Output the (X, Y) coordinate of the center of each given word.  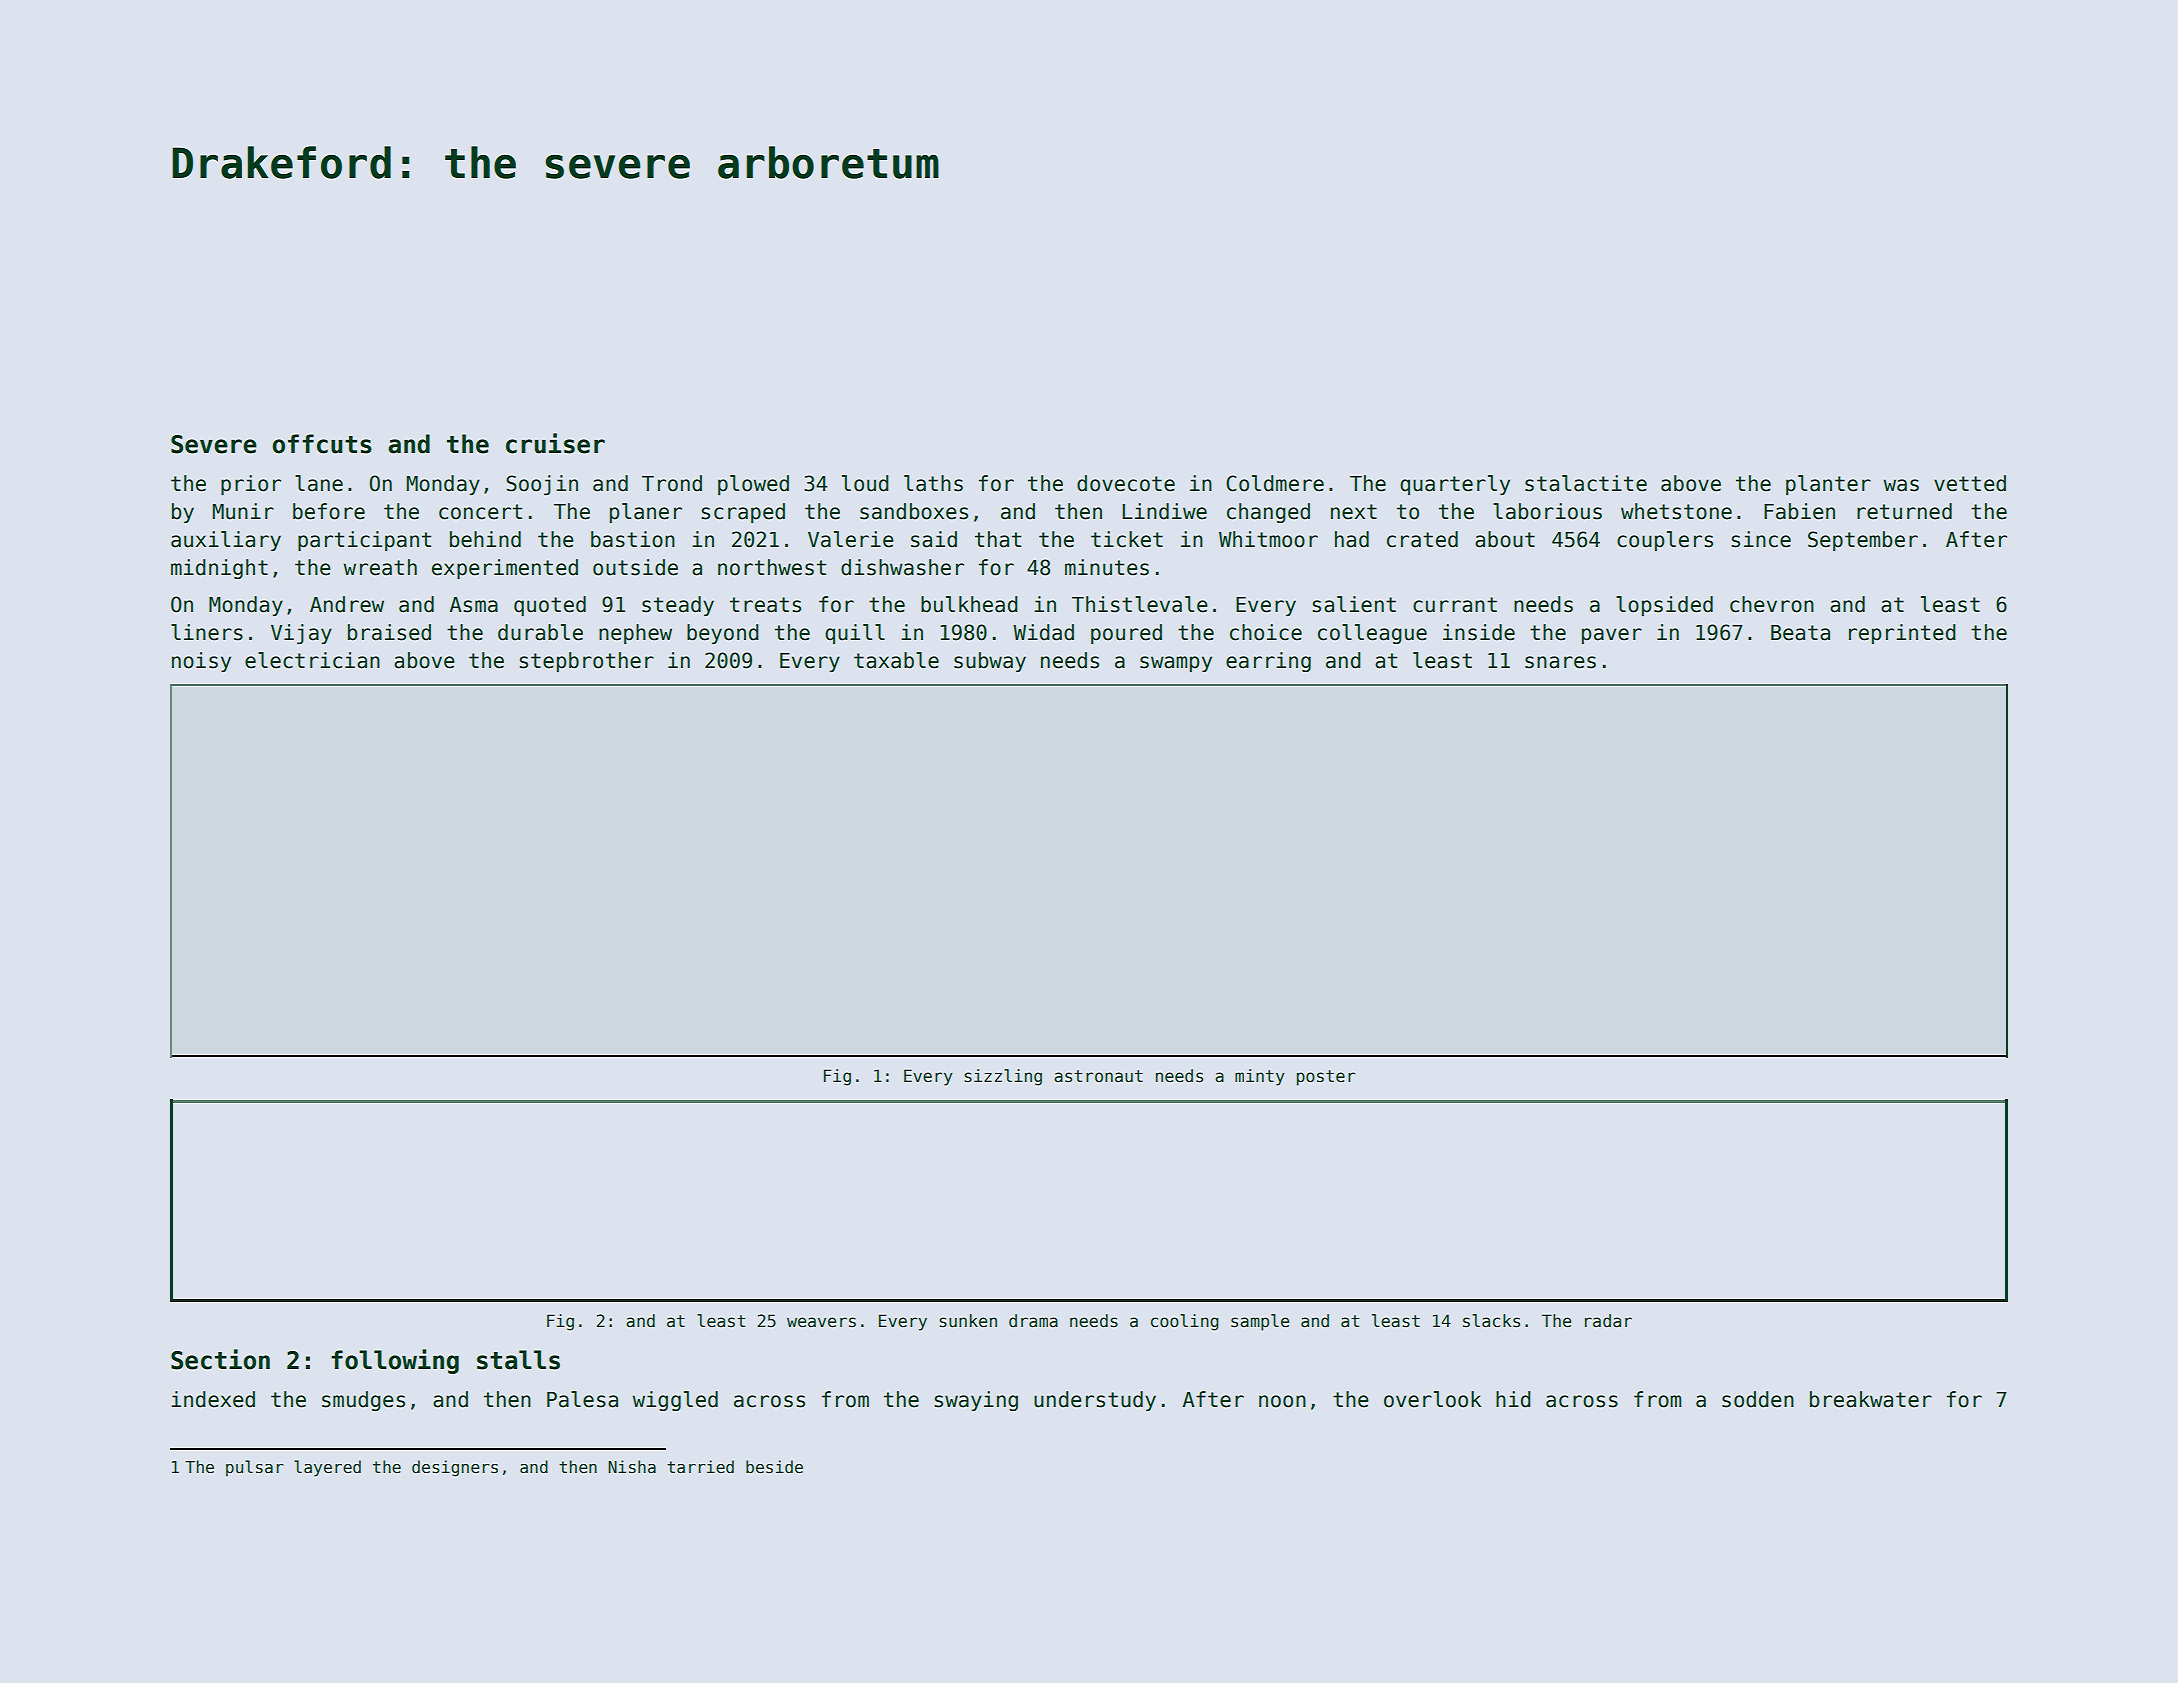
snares (1560, 662)
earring (1268, 662)
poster (1326, 1078)
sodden (1758, 1399)
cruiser (555, 443)
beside (774, 1467)
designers (455, 1468)
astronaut (1098, 1076)
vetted (1970, 483)
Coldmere (1275, 483)
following (395, 1361)
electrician (312, 660)
